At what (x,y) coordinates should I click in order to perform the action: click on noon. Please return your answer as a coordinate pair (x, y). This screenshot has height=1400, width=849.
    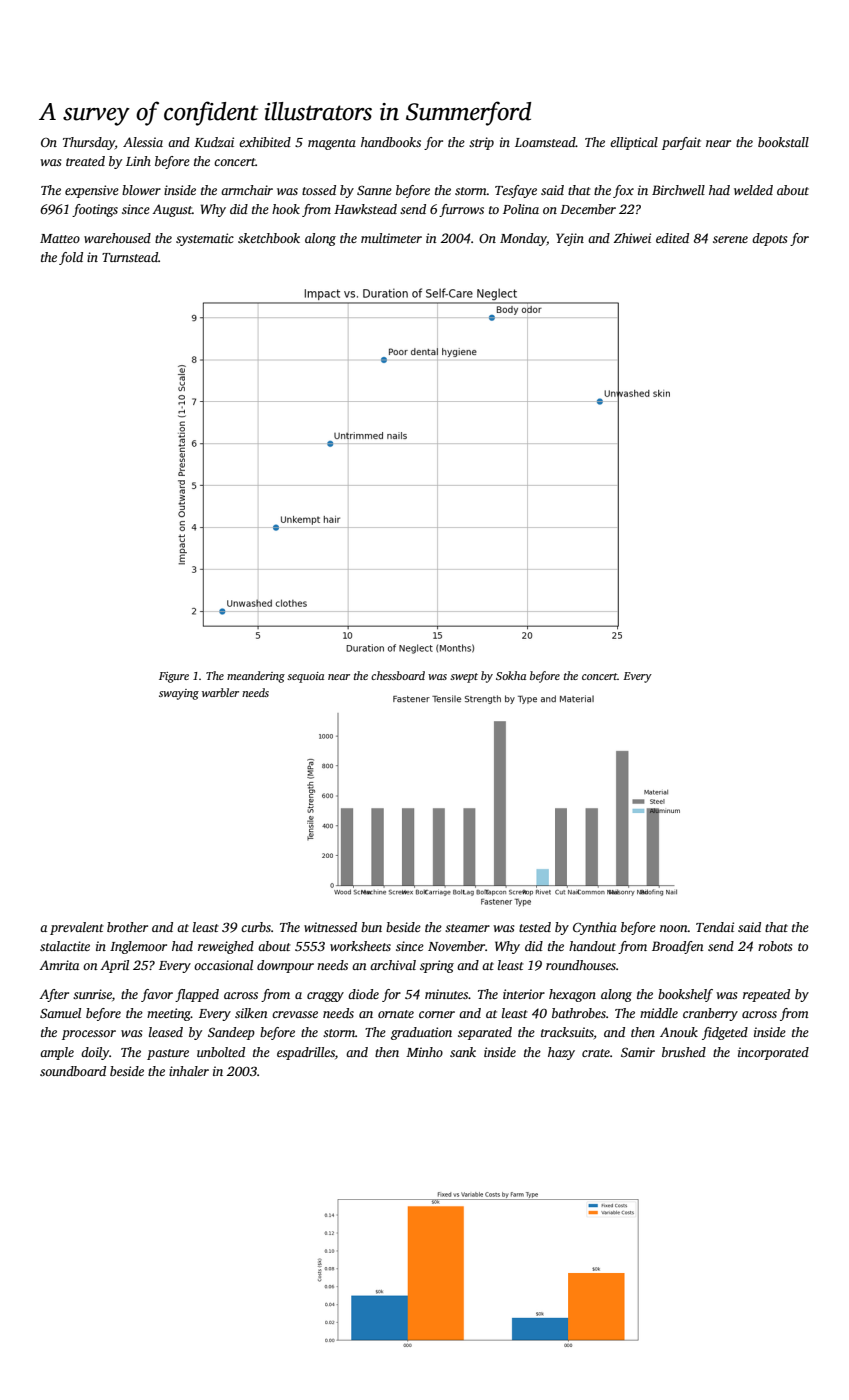
    Looking at the image, I should click on (674, 928).
